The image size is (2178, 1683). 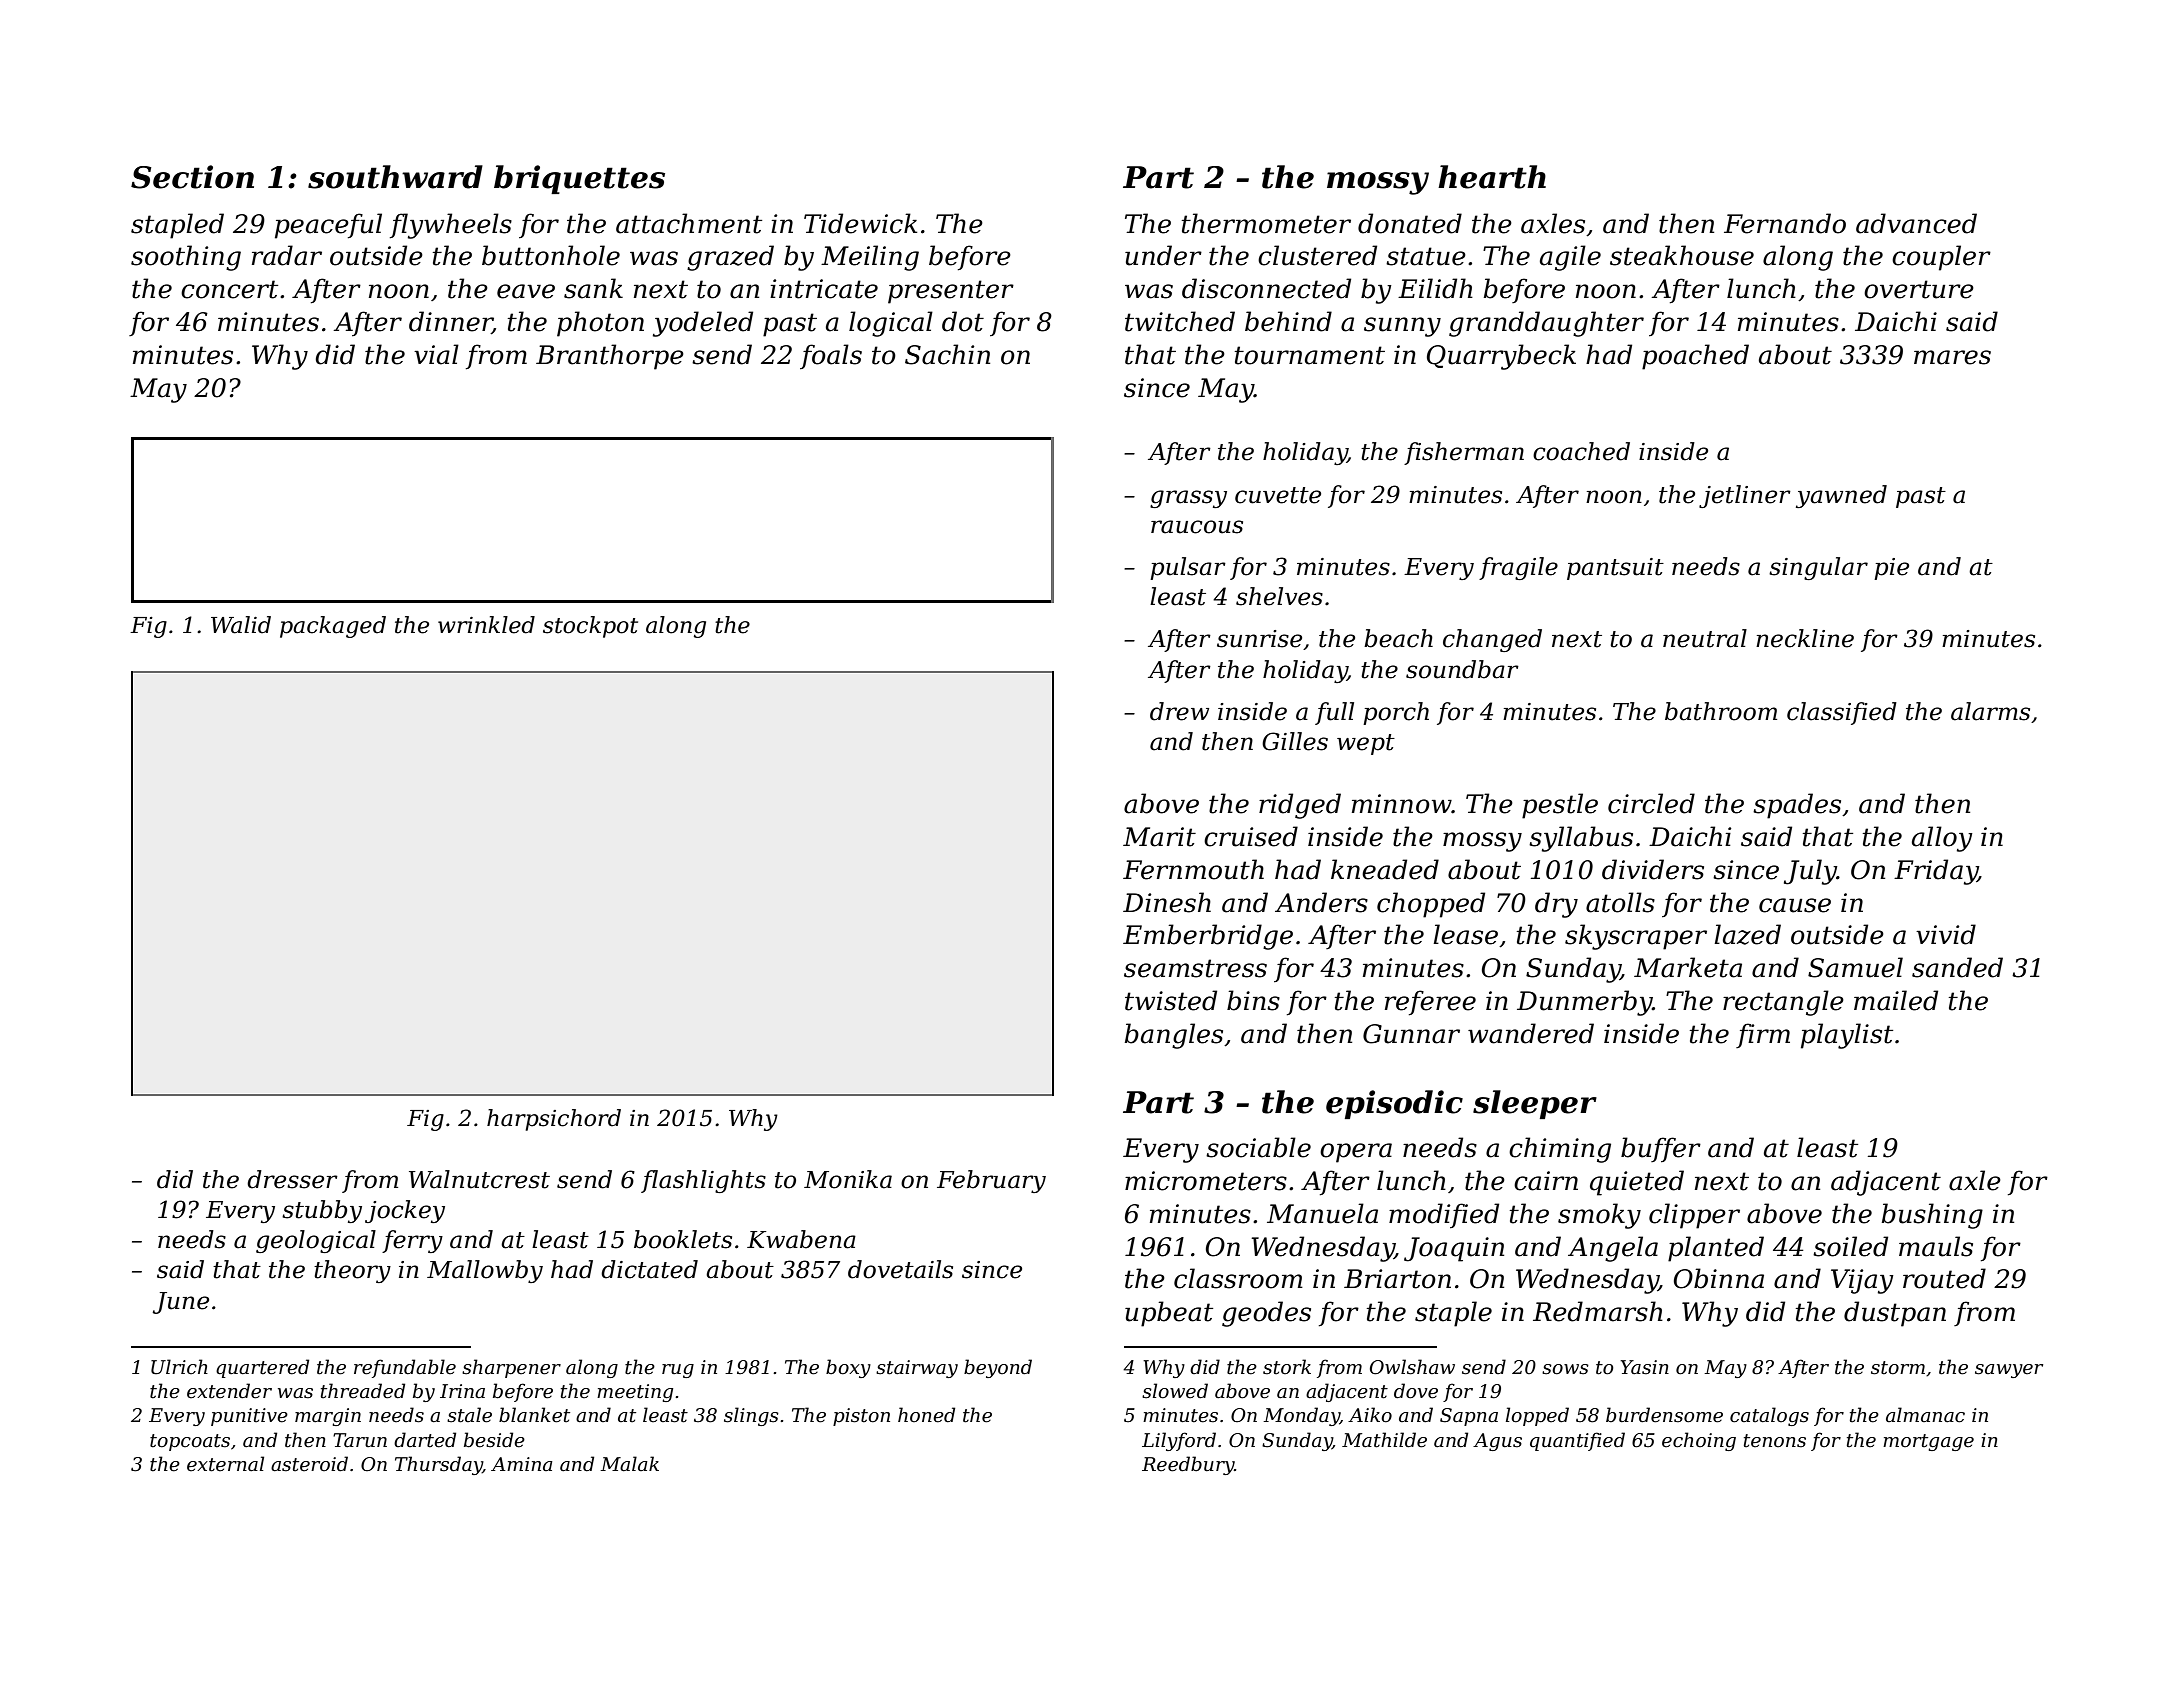 What do you see at coordinates (262, 1368) in the screenshot?
I see `quartered` at bounding box center [262, 1368].
